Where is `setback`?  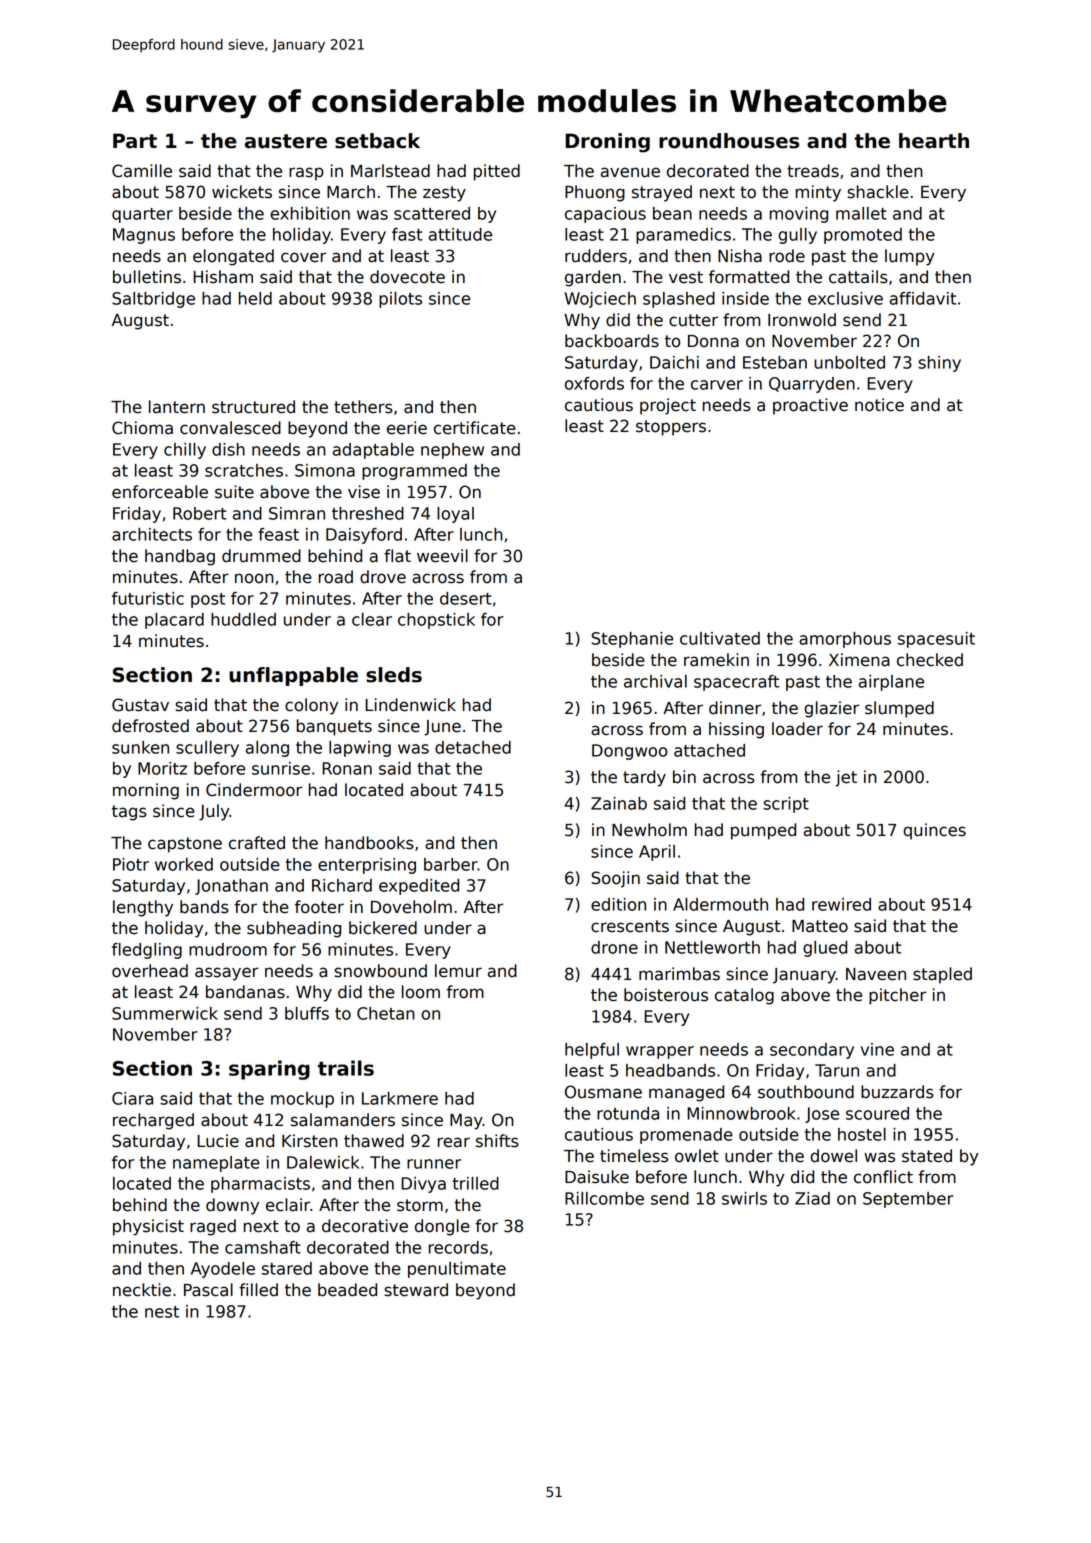 setback is located at coordinates (377, 141).
